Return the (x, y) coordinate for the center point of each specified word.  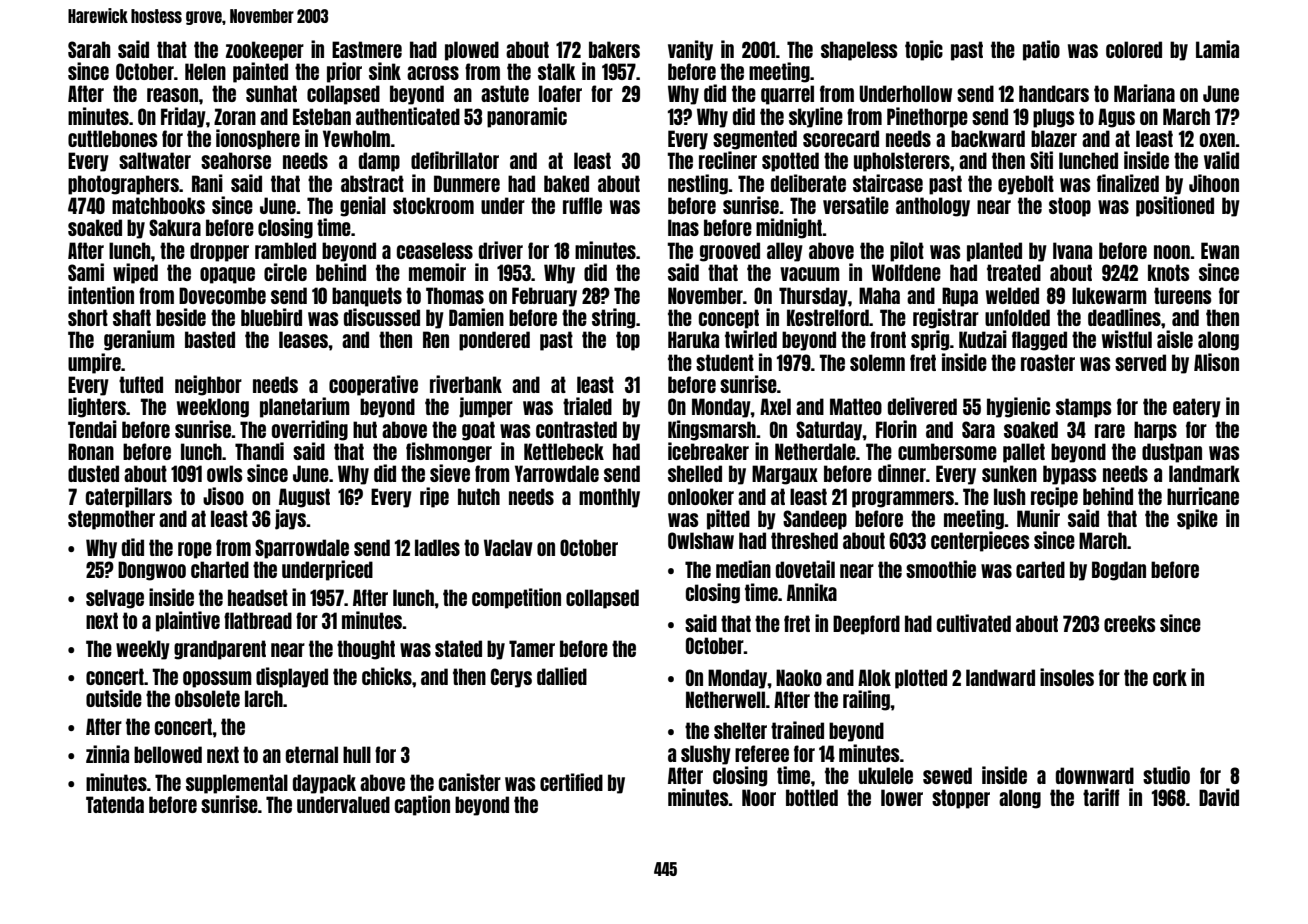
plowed (472, 51)
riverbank (466, 384)
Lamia (1217, 49)
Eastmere (367, 49)
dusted (93, 473)
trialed (587, 406)
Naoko (799, 677)
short (88, 317)
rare (1110, 431)
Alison (1216, 362)
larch (264, 698)
